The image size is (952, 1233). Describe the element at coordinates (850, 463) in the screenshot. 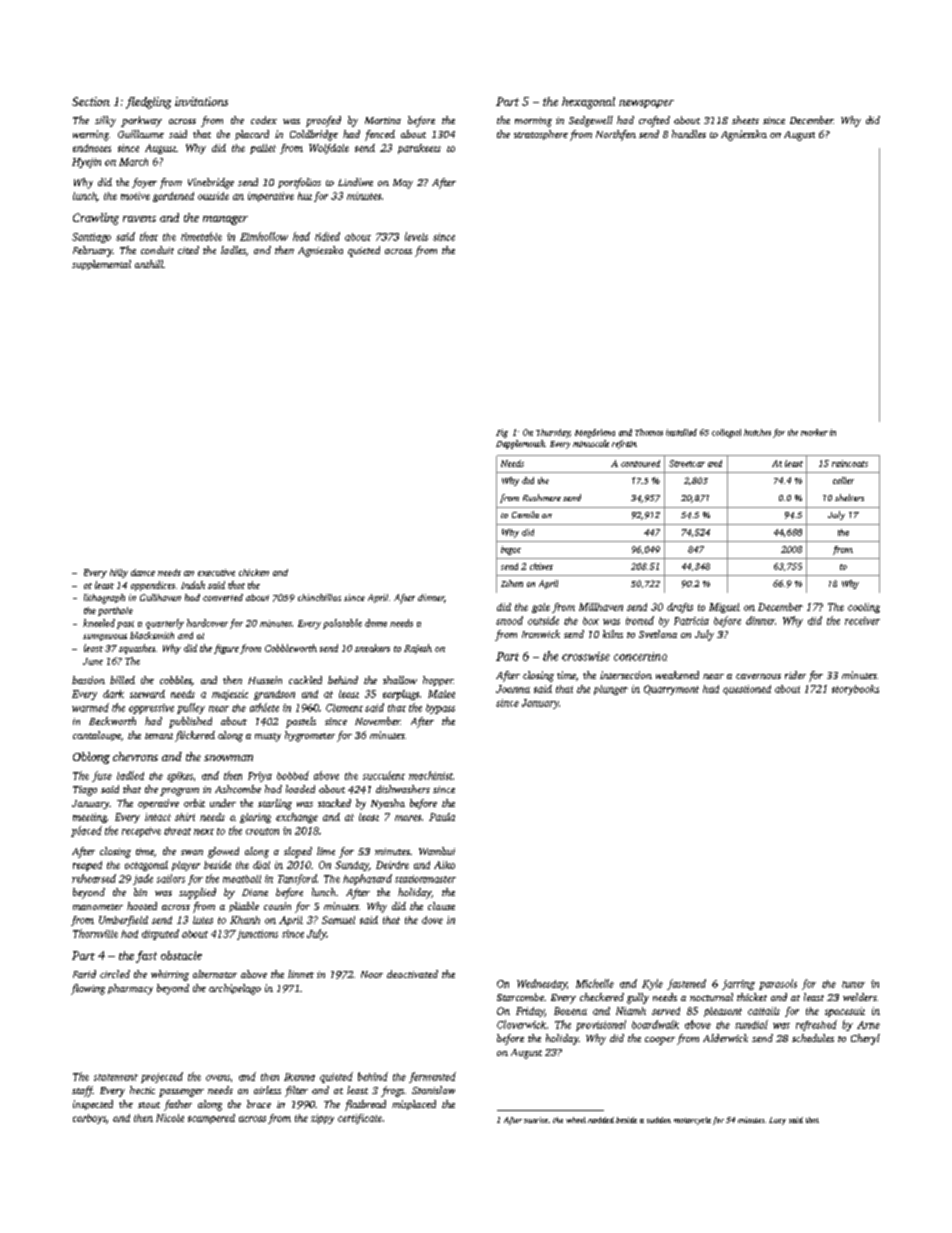

I see `raincoats` at that location.
